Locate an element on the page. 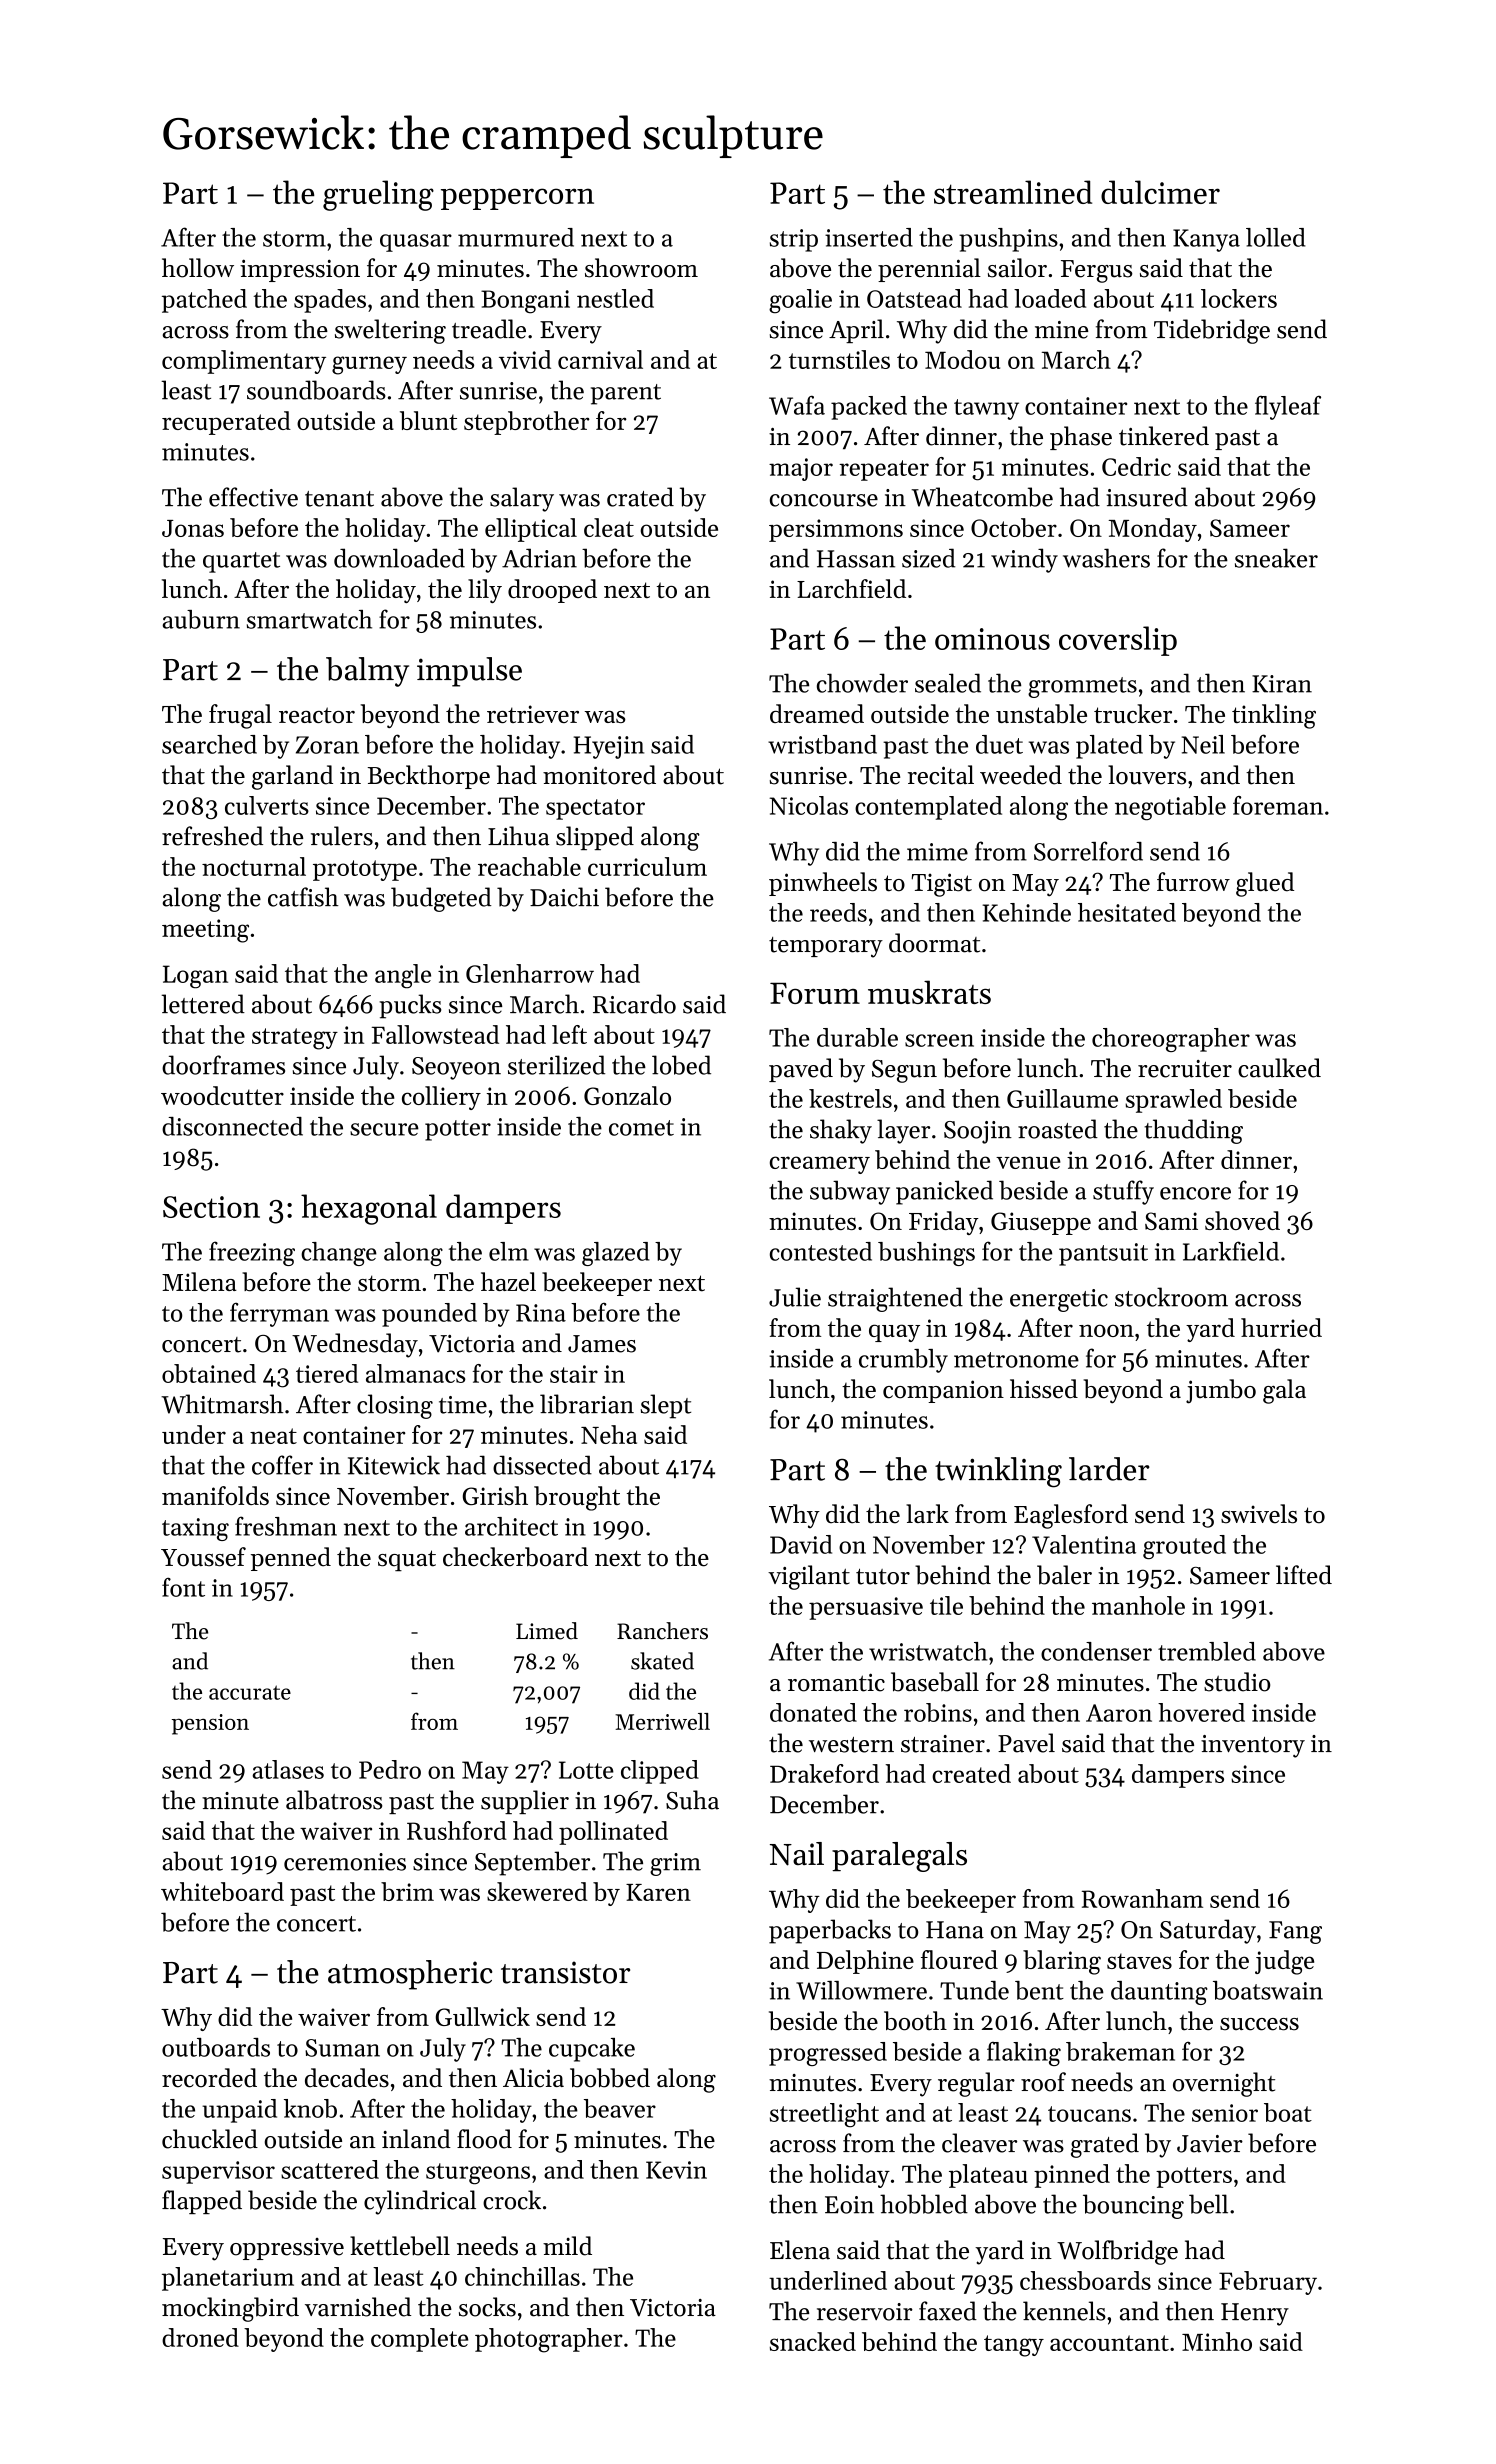  albatross is located at coordinates (334, 1800).
